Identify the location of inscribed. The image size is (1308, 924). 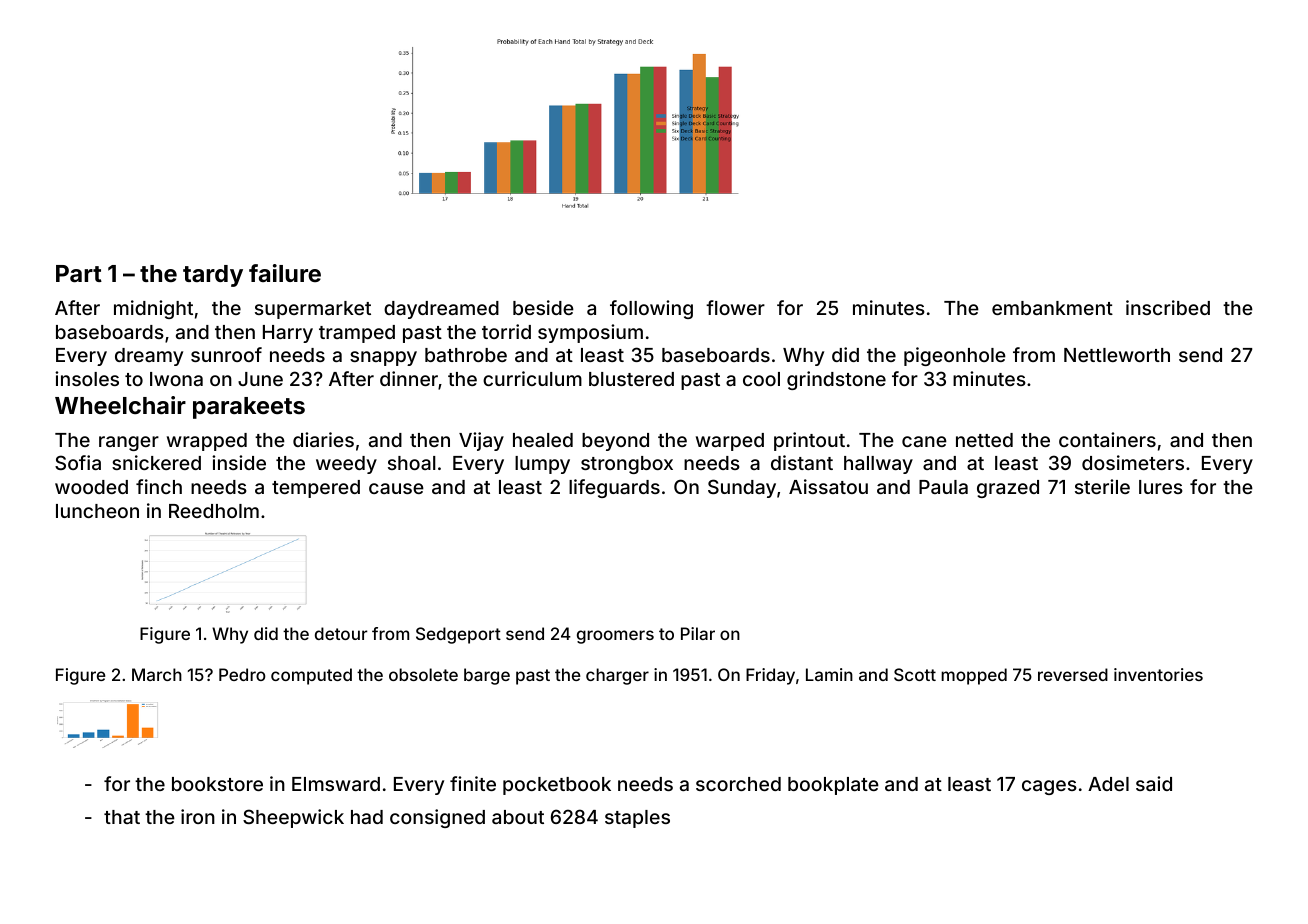
(1168, 307).
